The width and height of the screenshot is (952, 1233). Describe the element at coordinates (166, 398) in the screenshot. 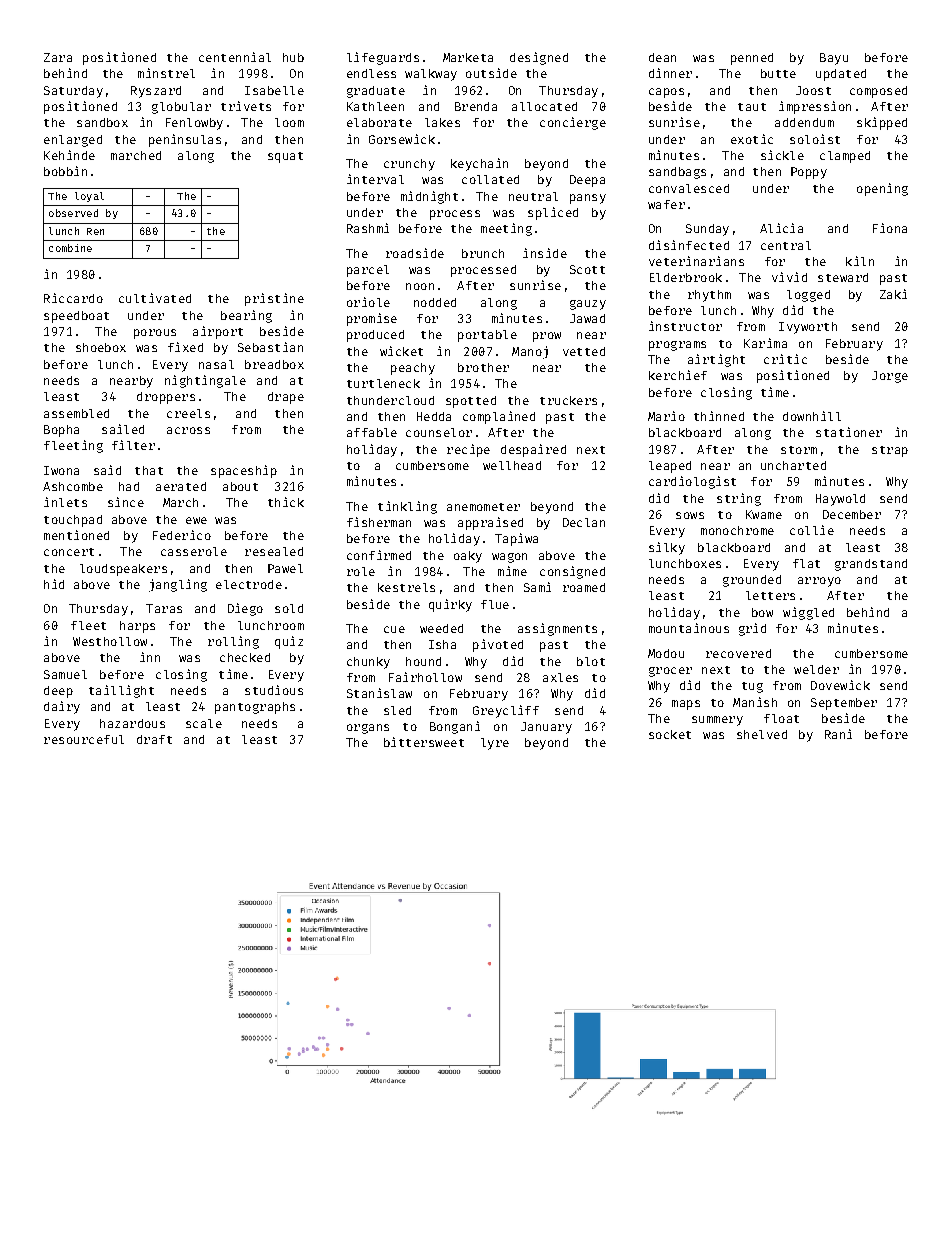

I see `droppers` at that location.
